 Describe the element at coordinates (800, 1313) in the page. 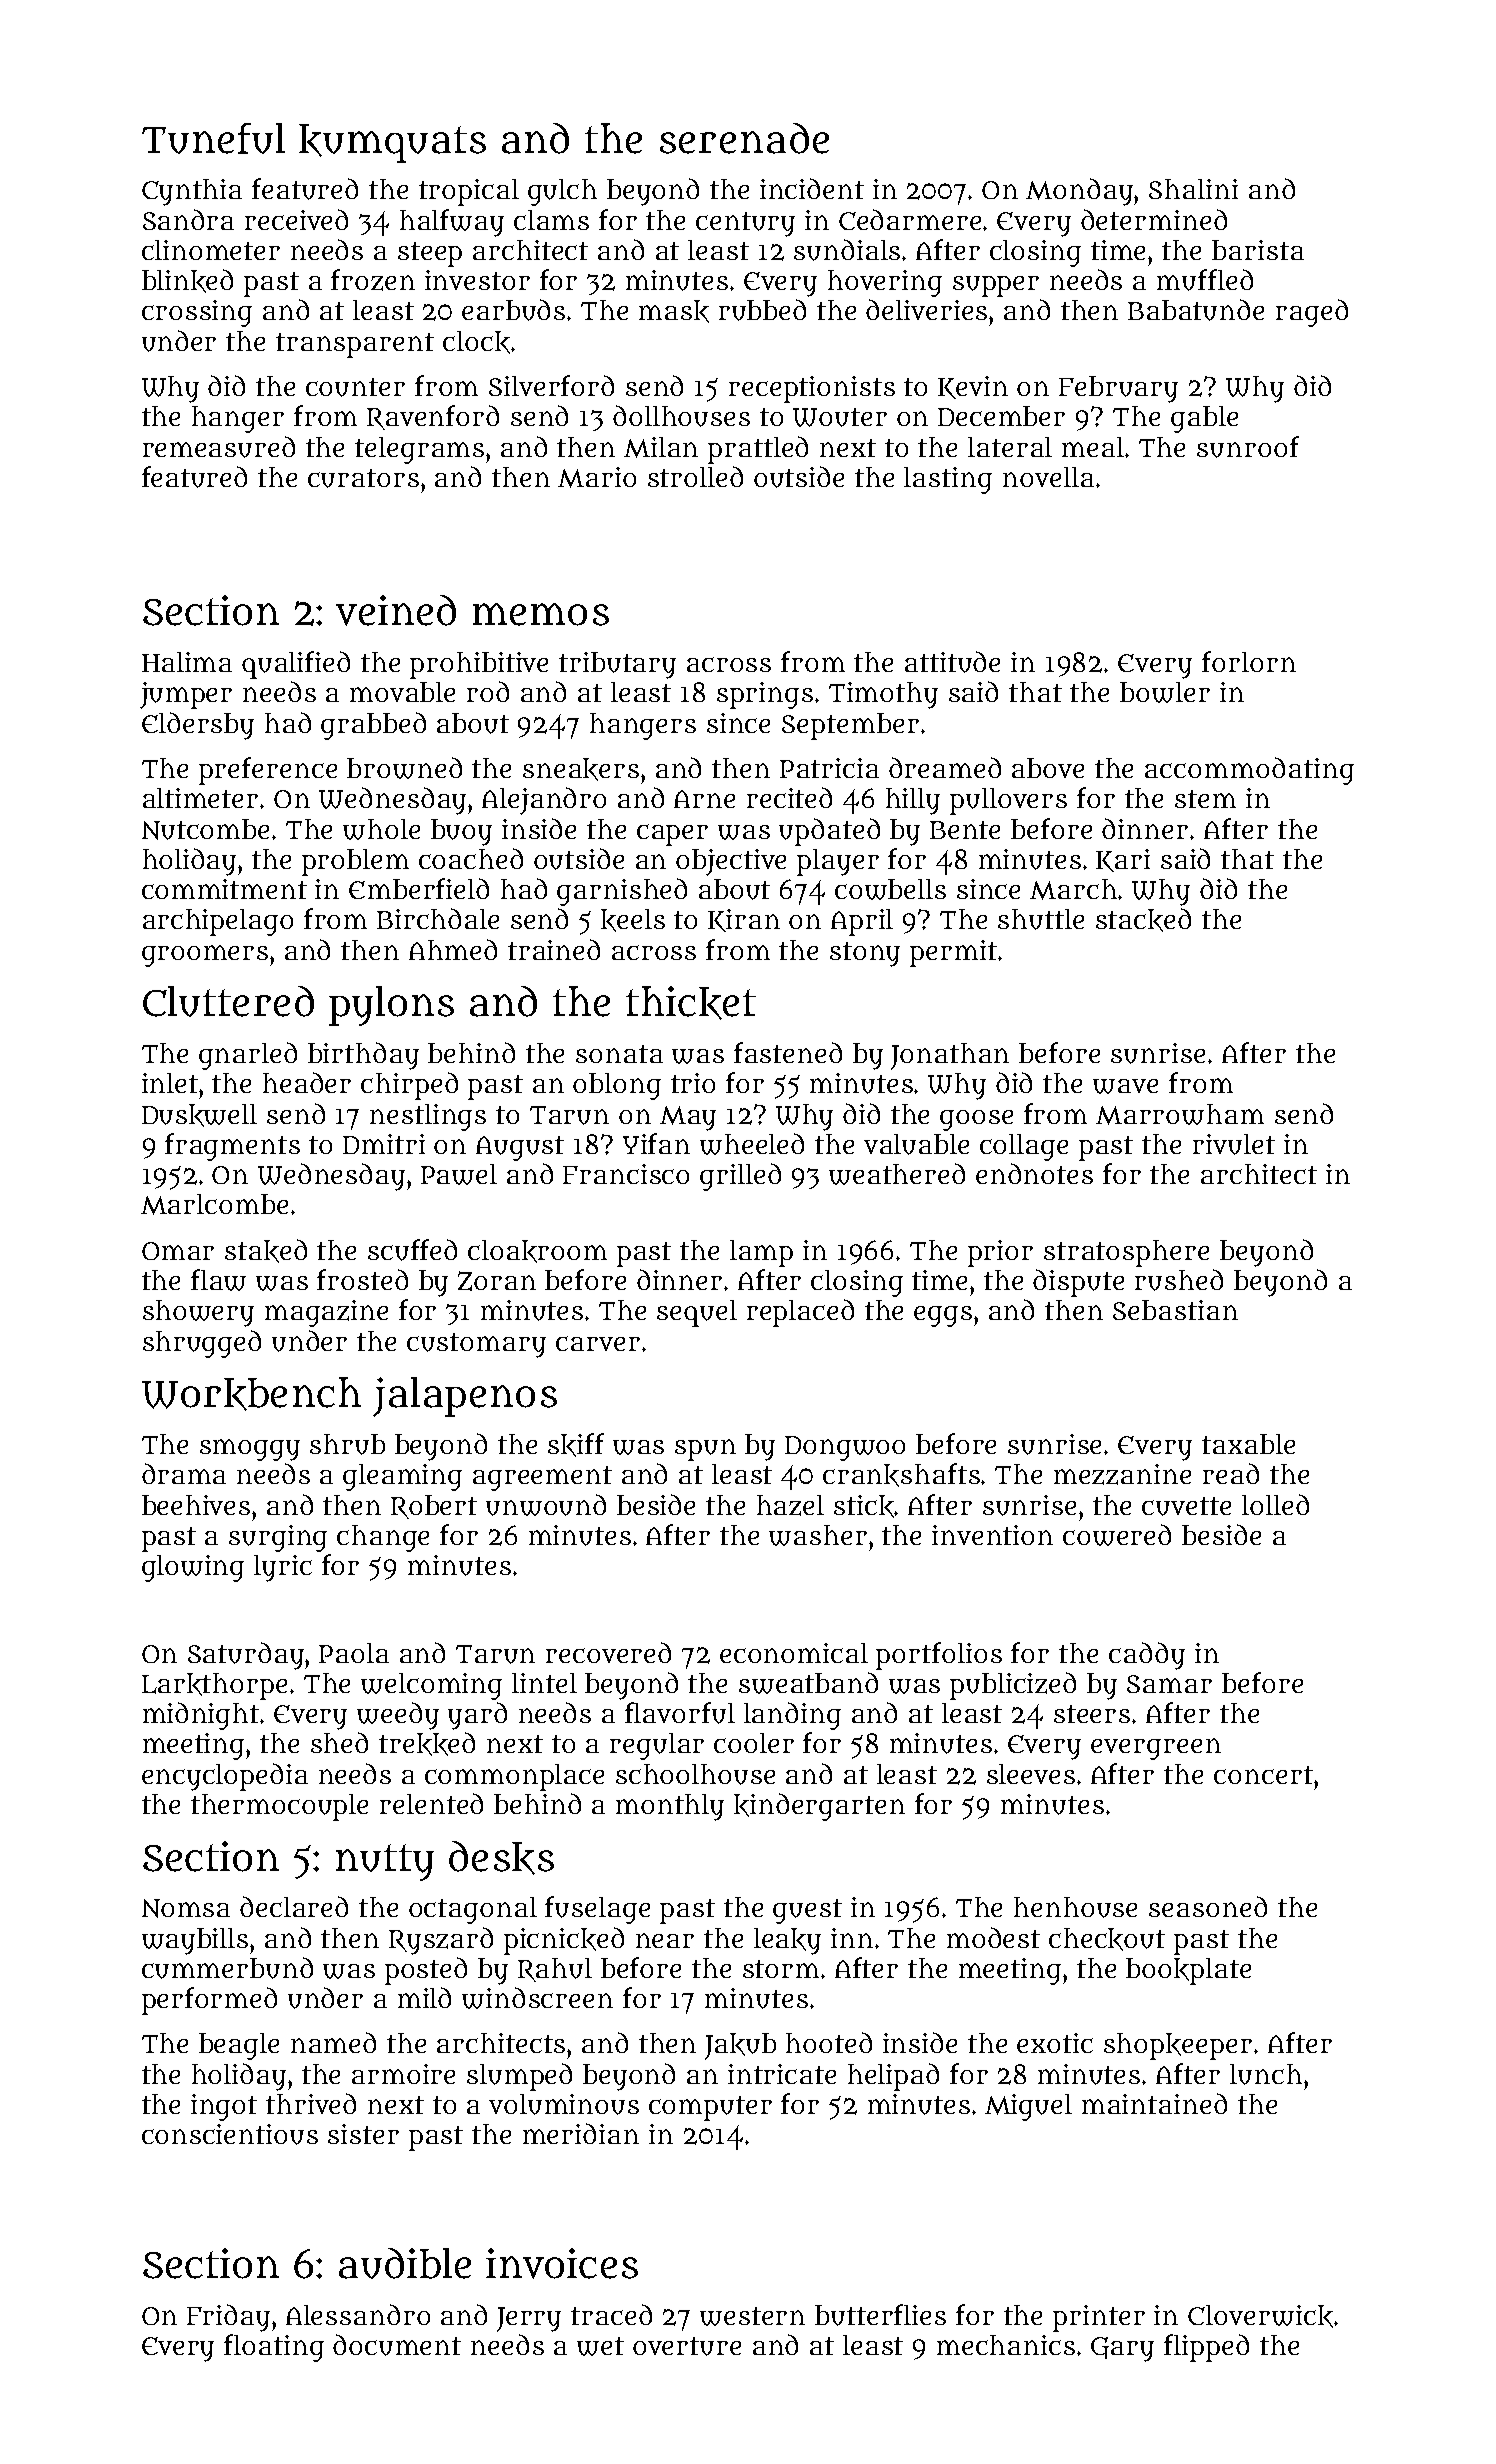

I see `replaced` at that location.
